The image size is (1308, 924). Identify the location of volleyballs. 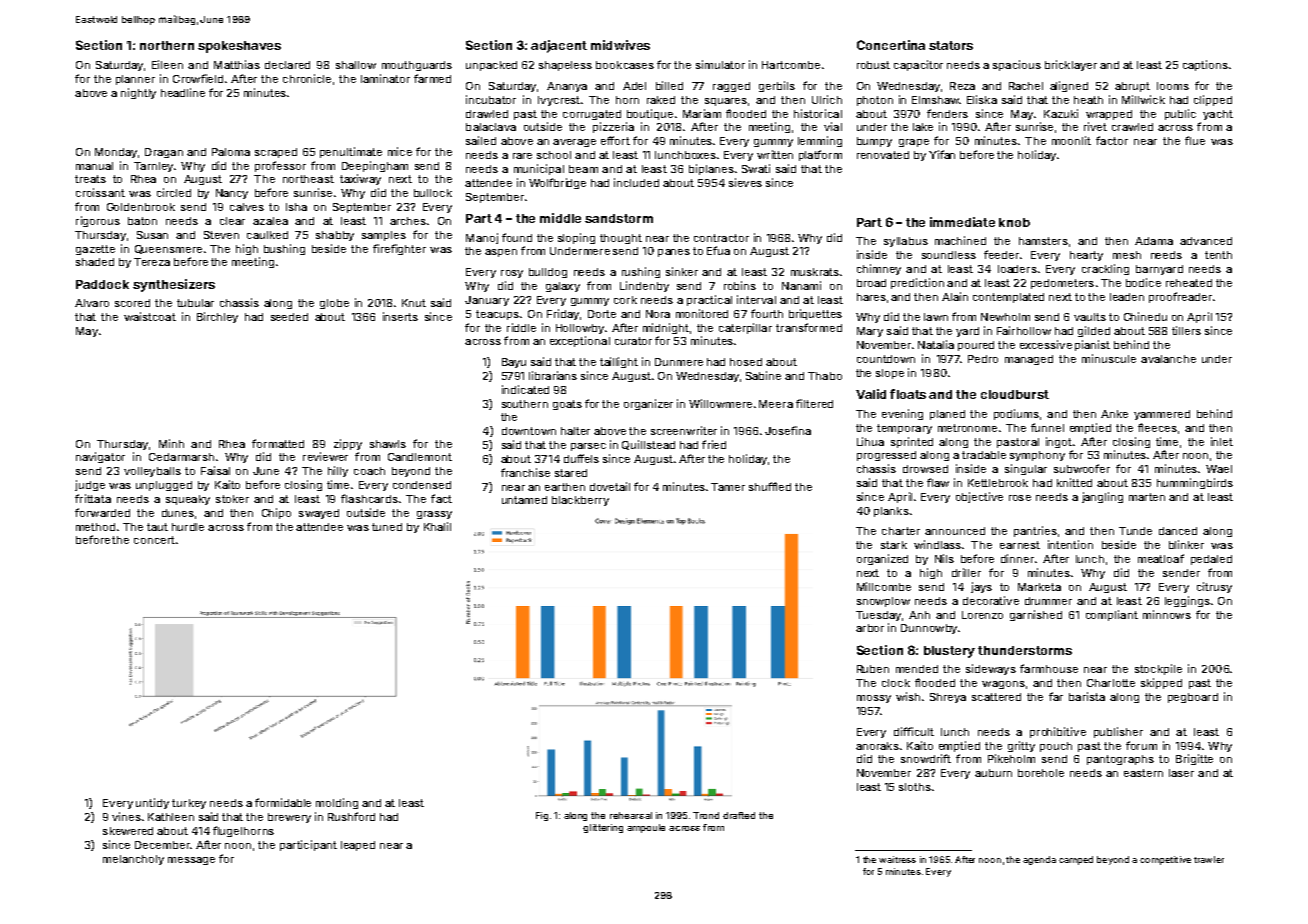
(152, 472).
